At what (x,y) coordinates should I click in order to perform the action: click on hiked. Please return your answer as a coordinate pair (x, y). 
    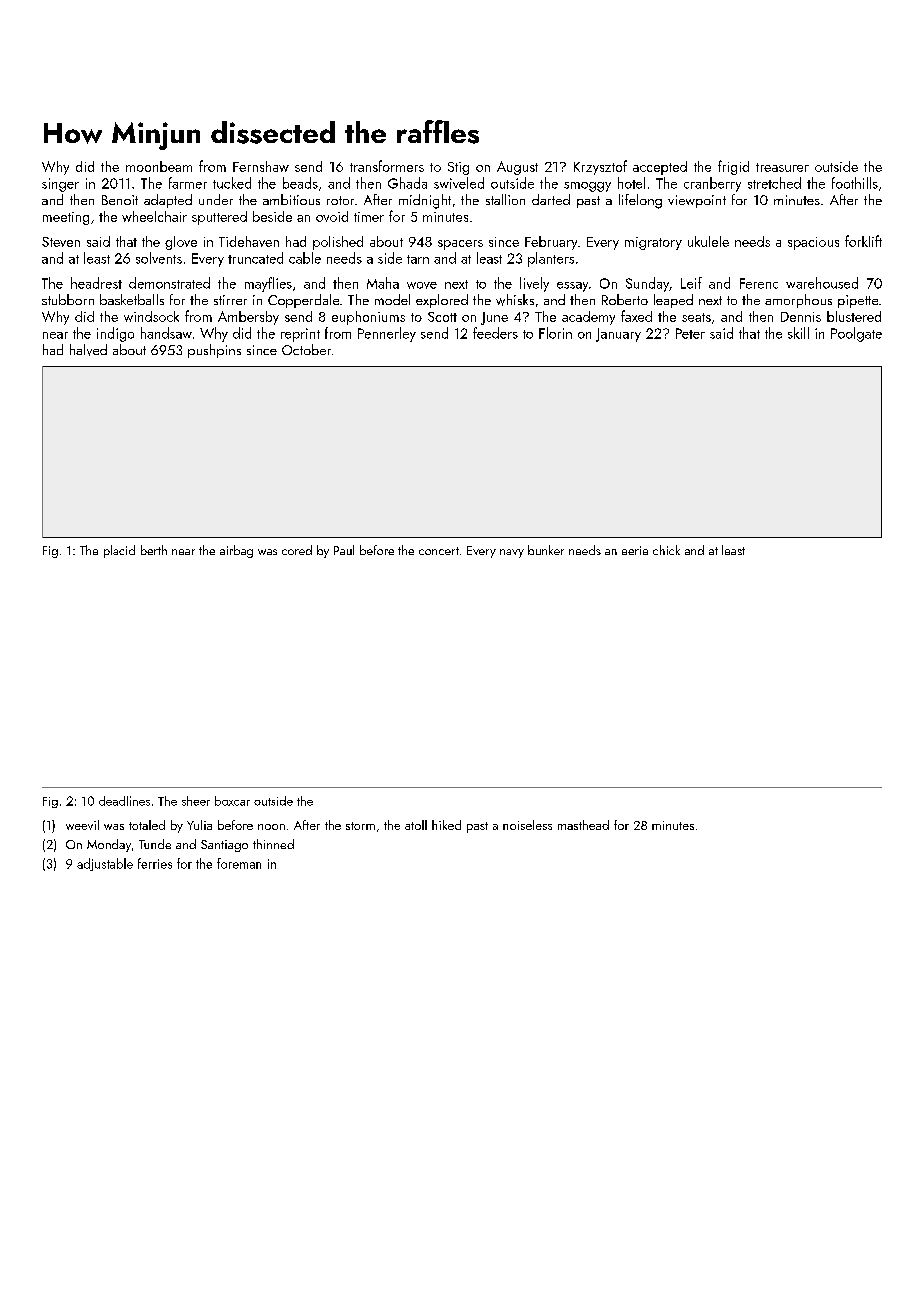
    Looking at the image, I should click on (446, 825).
